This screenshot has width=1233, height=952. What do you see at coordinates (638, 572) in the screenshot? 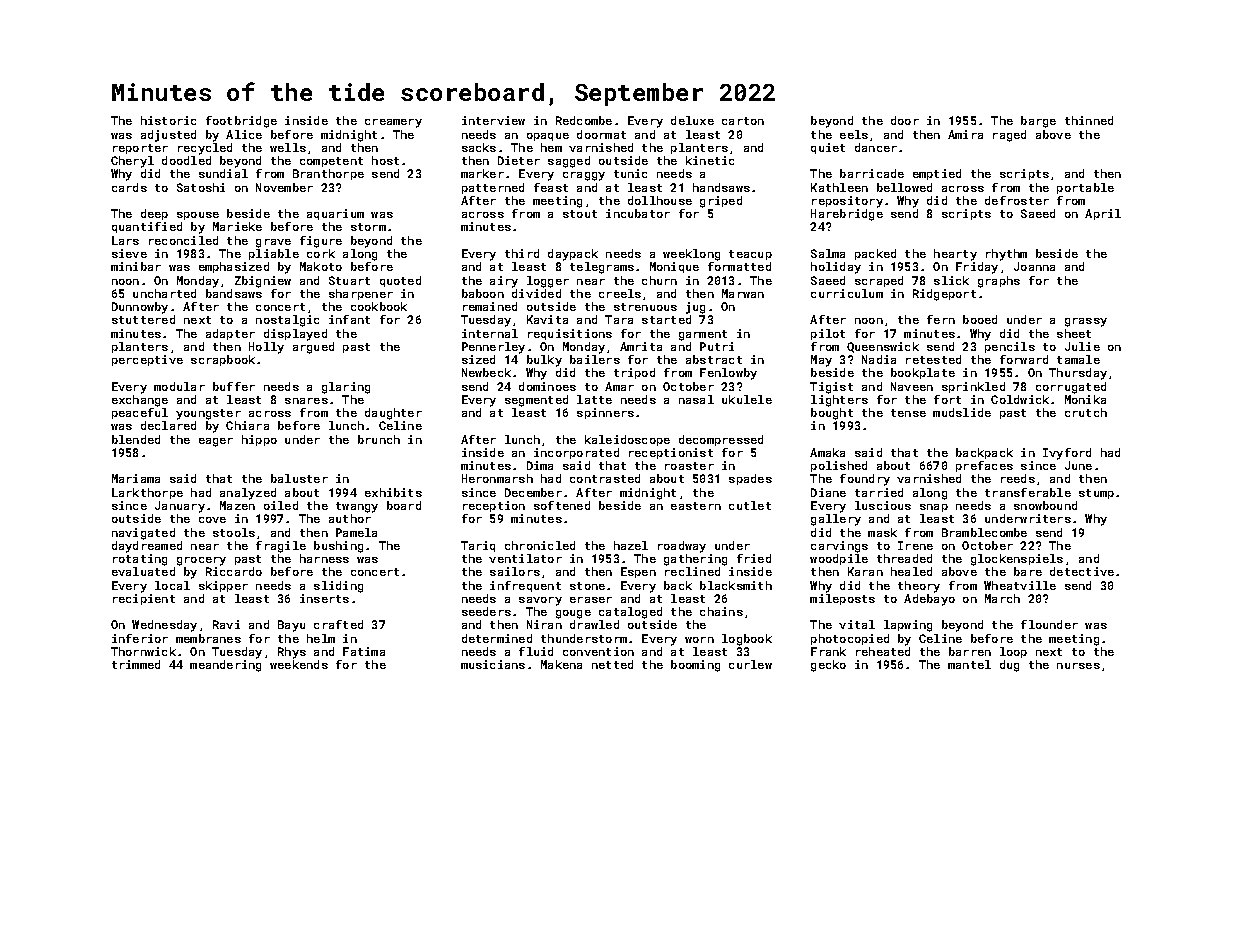
I see `Espen` at bounding box center [638, 572].
